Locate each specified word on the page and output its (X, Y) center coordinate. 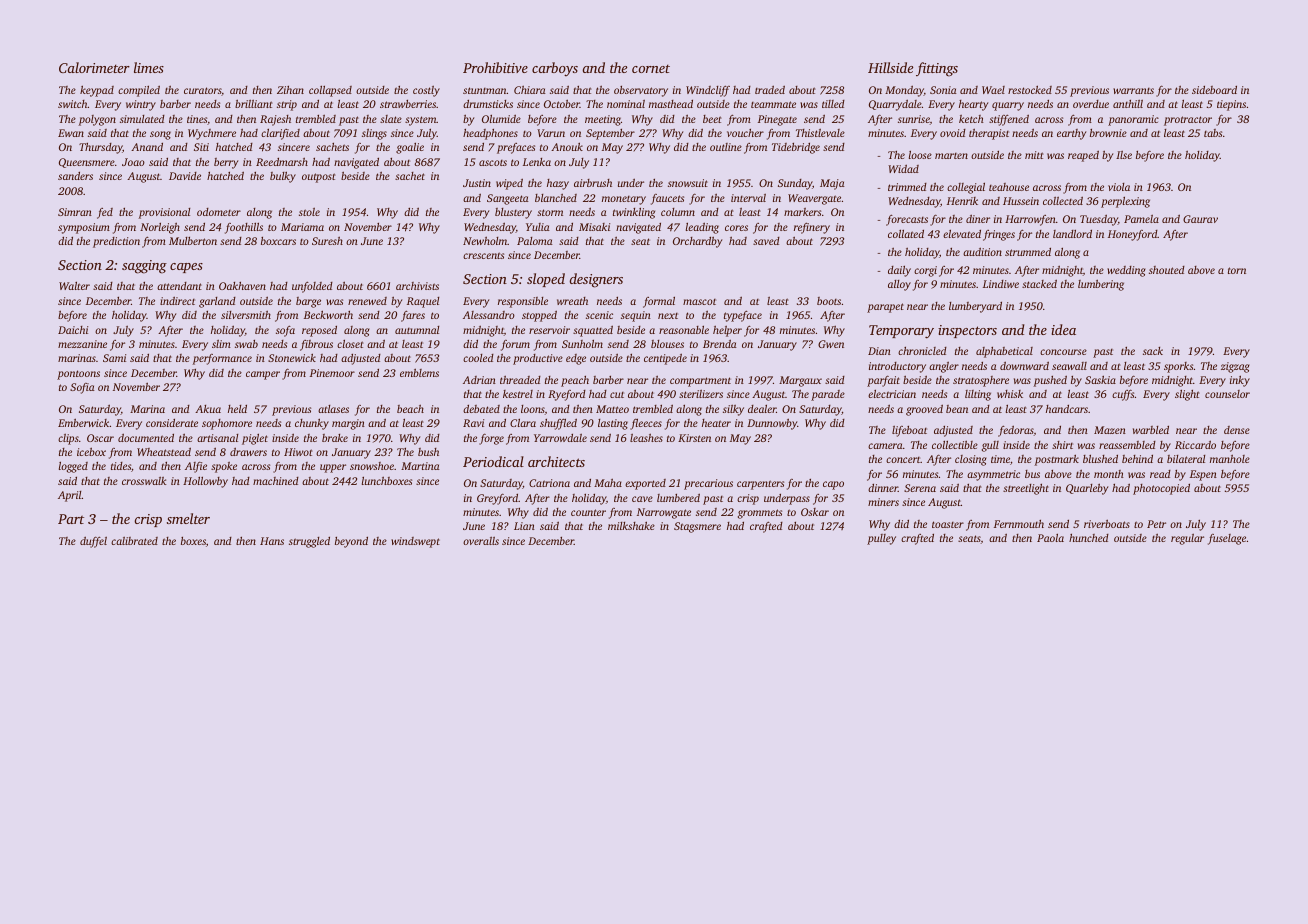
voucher (745, 133)
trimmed (907, 187)
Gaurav (1200, 219)
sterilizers (701, 394)
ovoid (953, 133)
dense (1237, 430)
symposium (84, 228)
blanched (556, 197)
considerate (172, 423)
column (678, 212)
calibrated (134, 541)
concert (903, 460)
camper (263, 375)
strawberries (408, 104)
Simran (75, 212)
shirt (1062, 445)
